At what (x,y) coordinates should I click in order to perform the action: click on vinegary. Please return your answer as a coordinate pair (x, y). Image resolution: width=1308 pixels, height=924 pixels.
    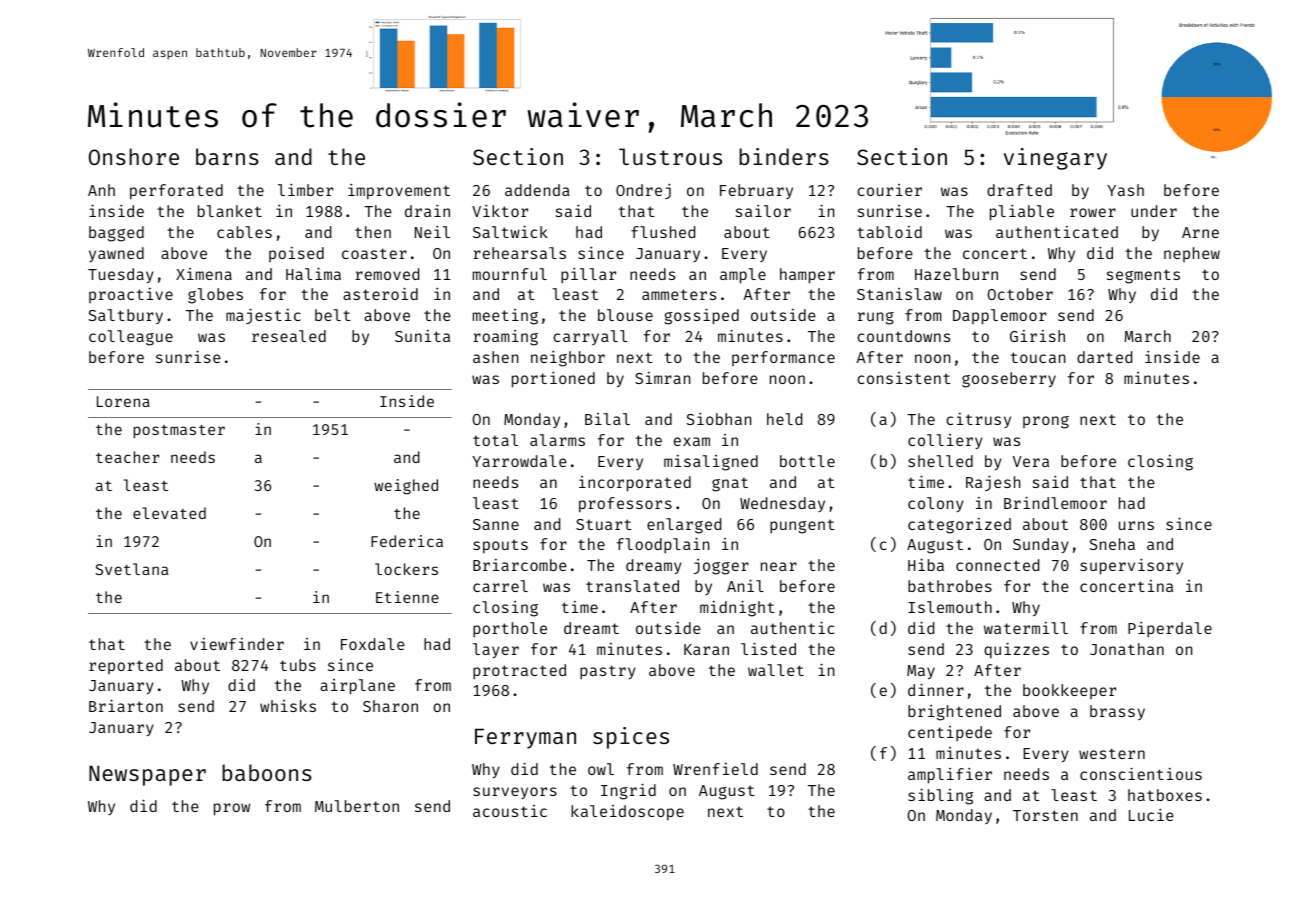
    Looking at the image, I should click on (1055, 159).
